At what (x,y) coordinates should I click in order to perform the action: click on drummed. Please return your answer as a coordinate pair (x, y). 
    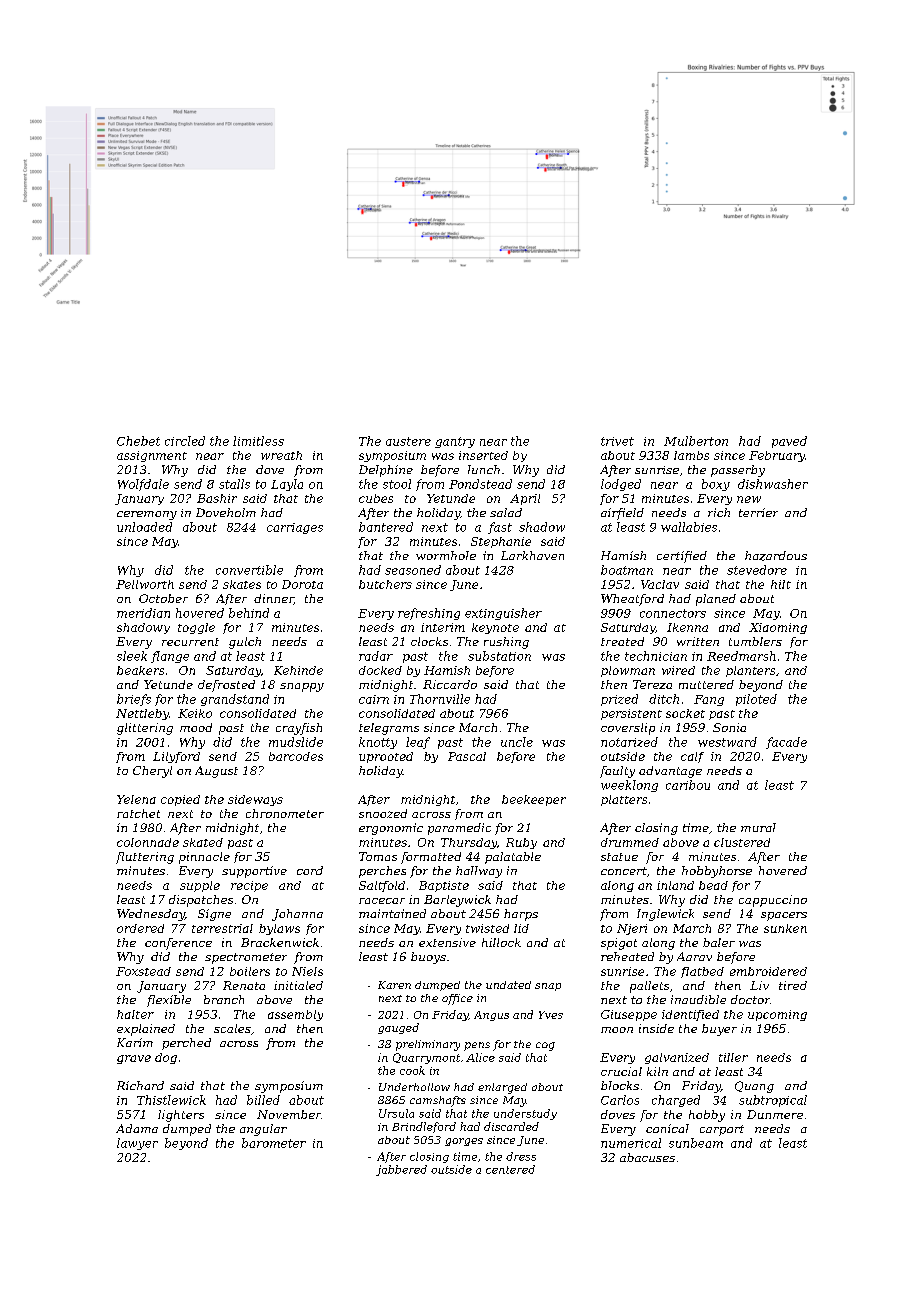
    Looking at the image, I should click on (630, 842).
